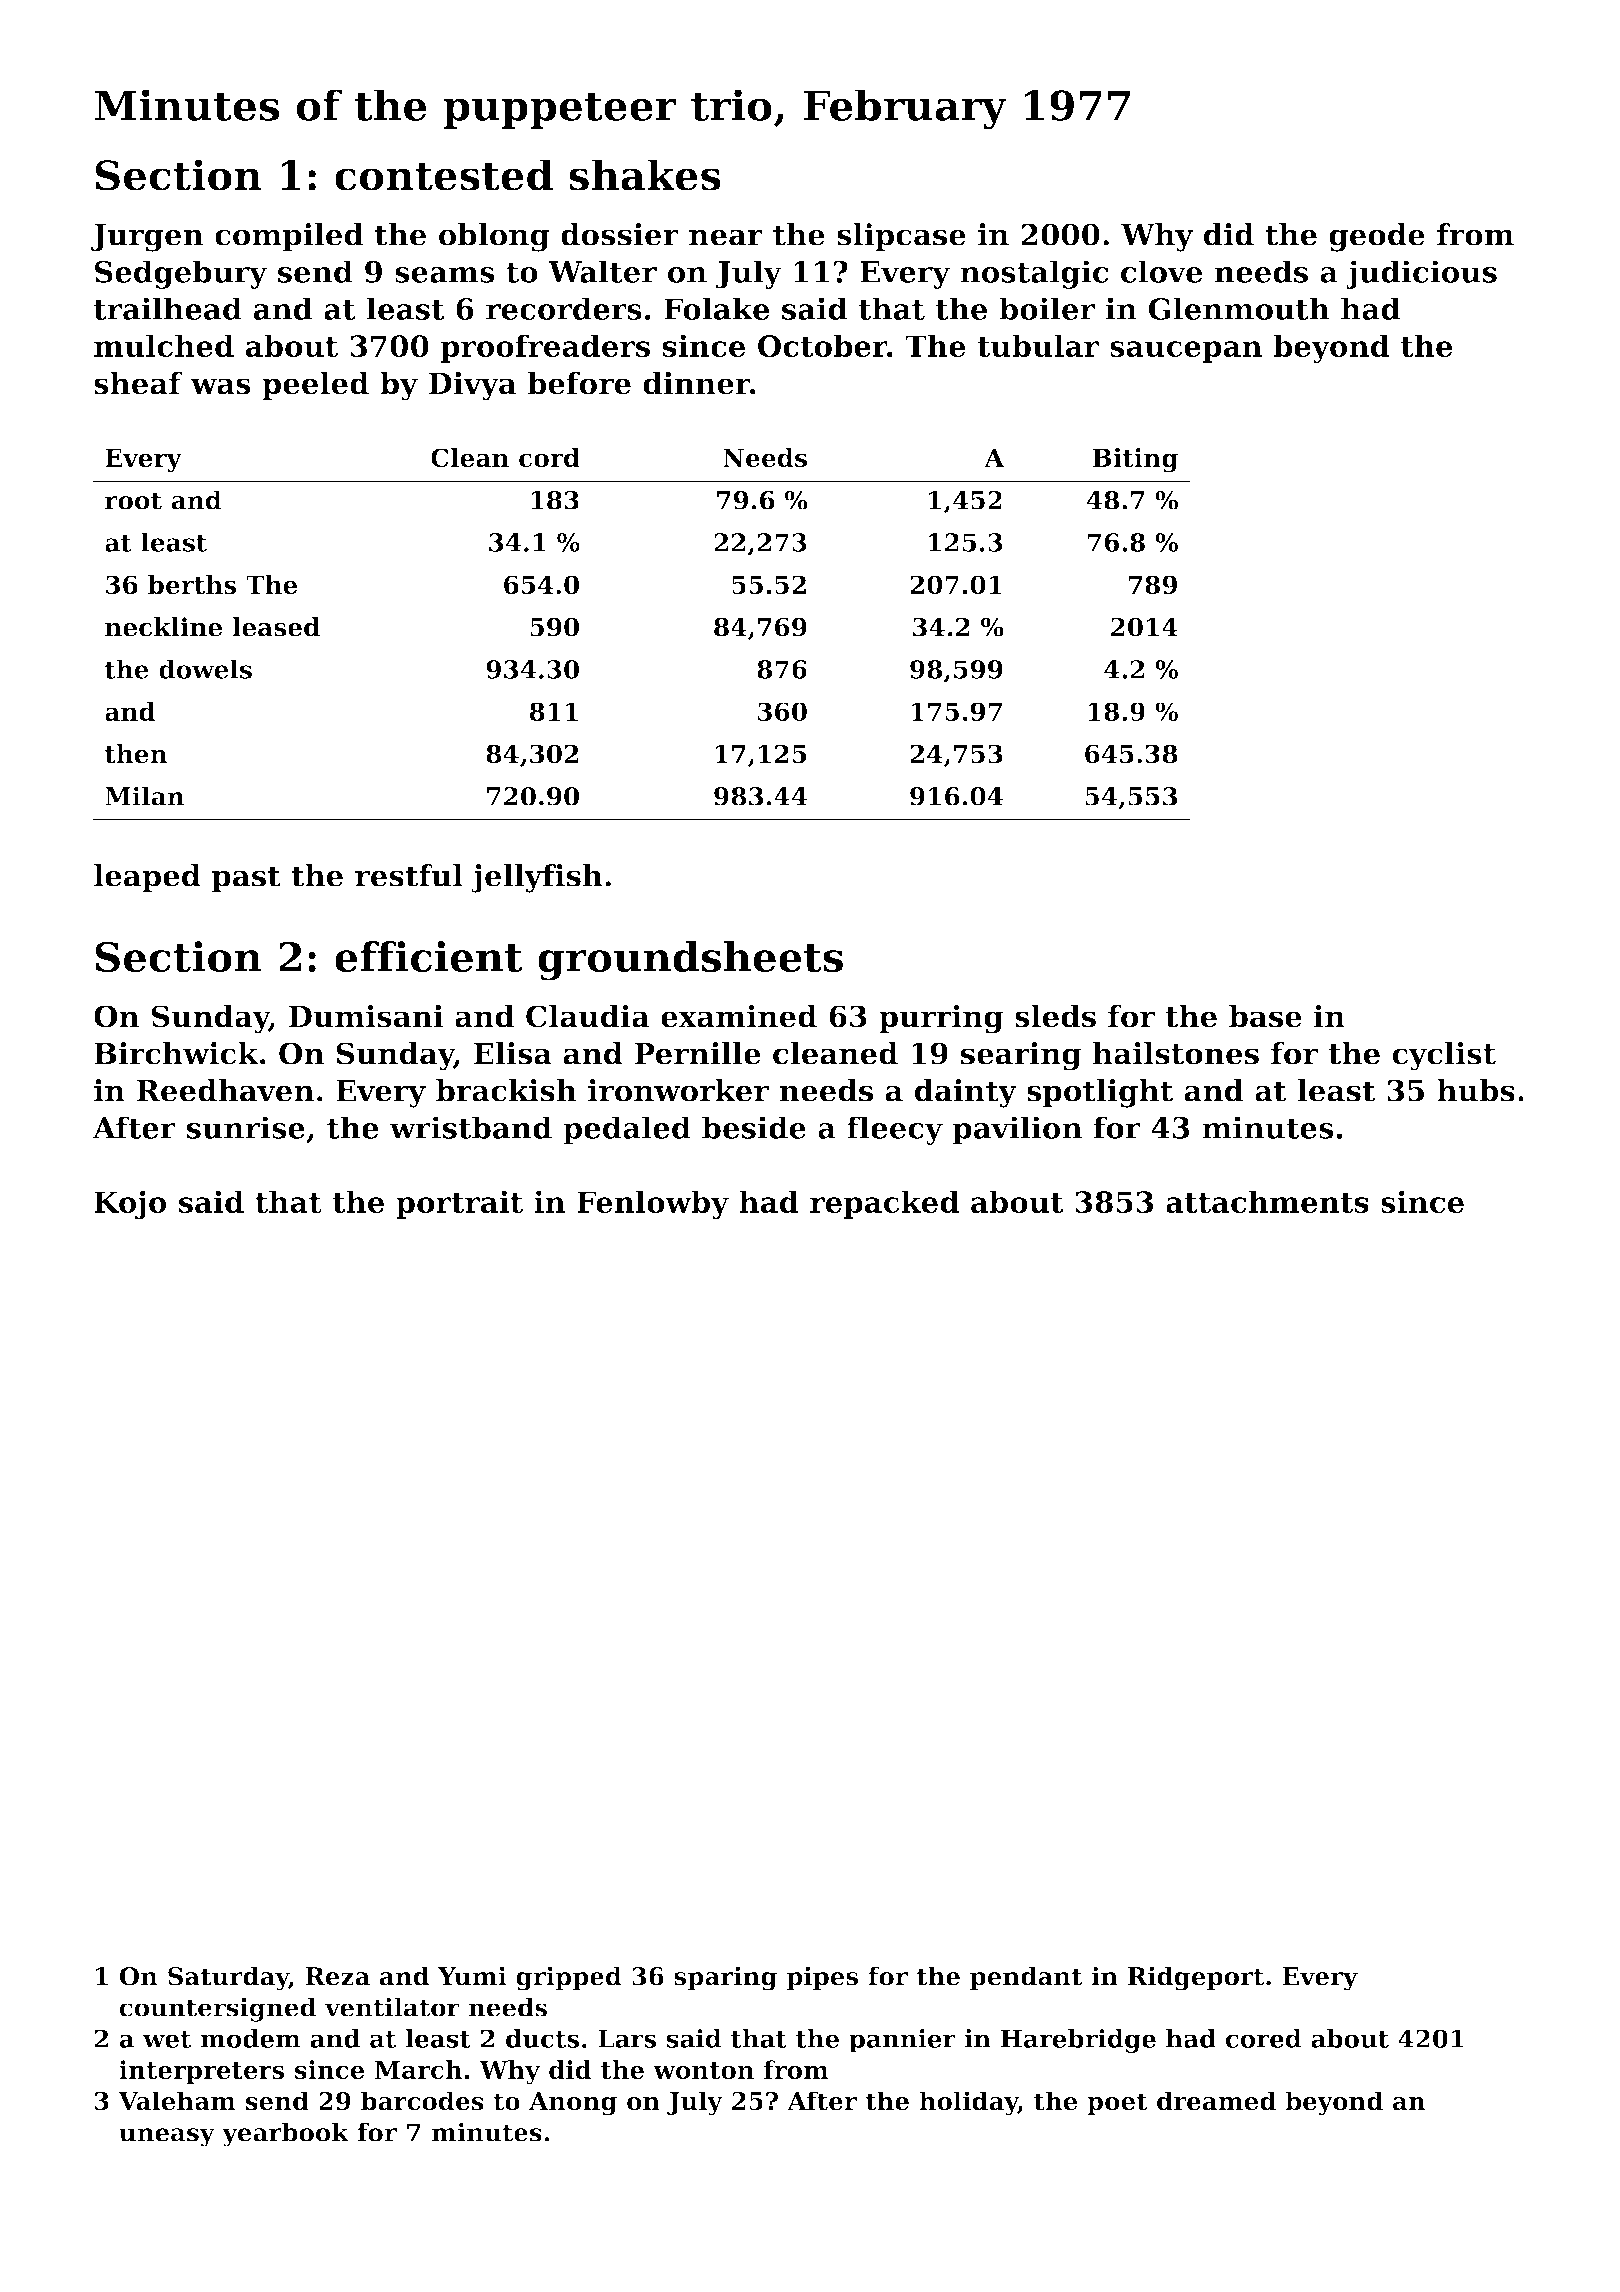  I want to click on examined, so click(739, 1016).
